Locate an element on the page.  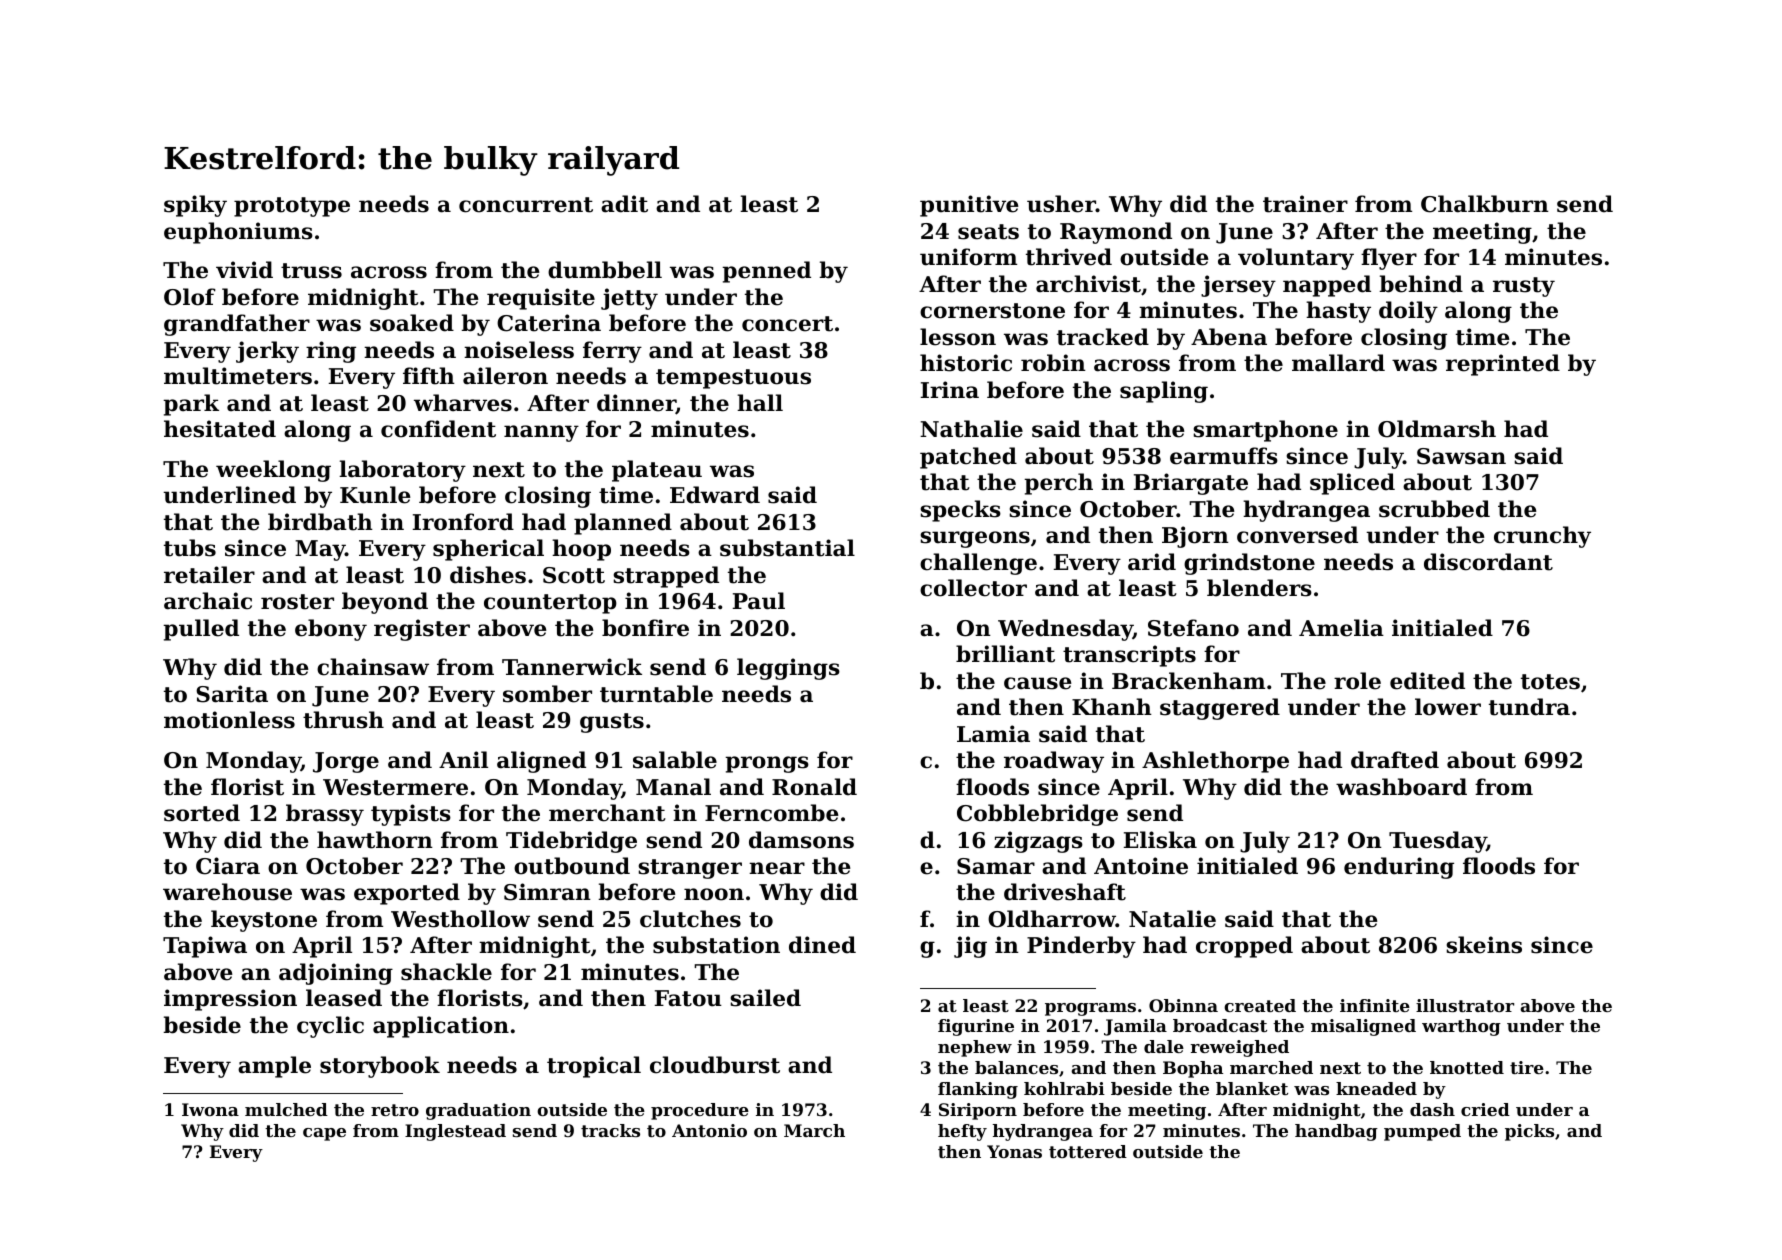
strapped is located at coordinates (666, 577).
